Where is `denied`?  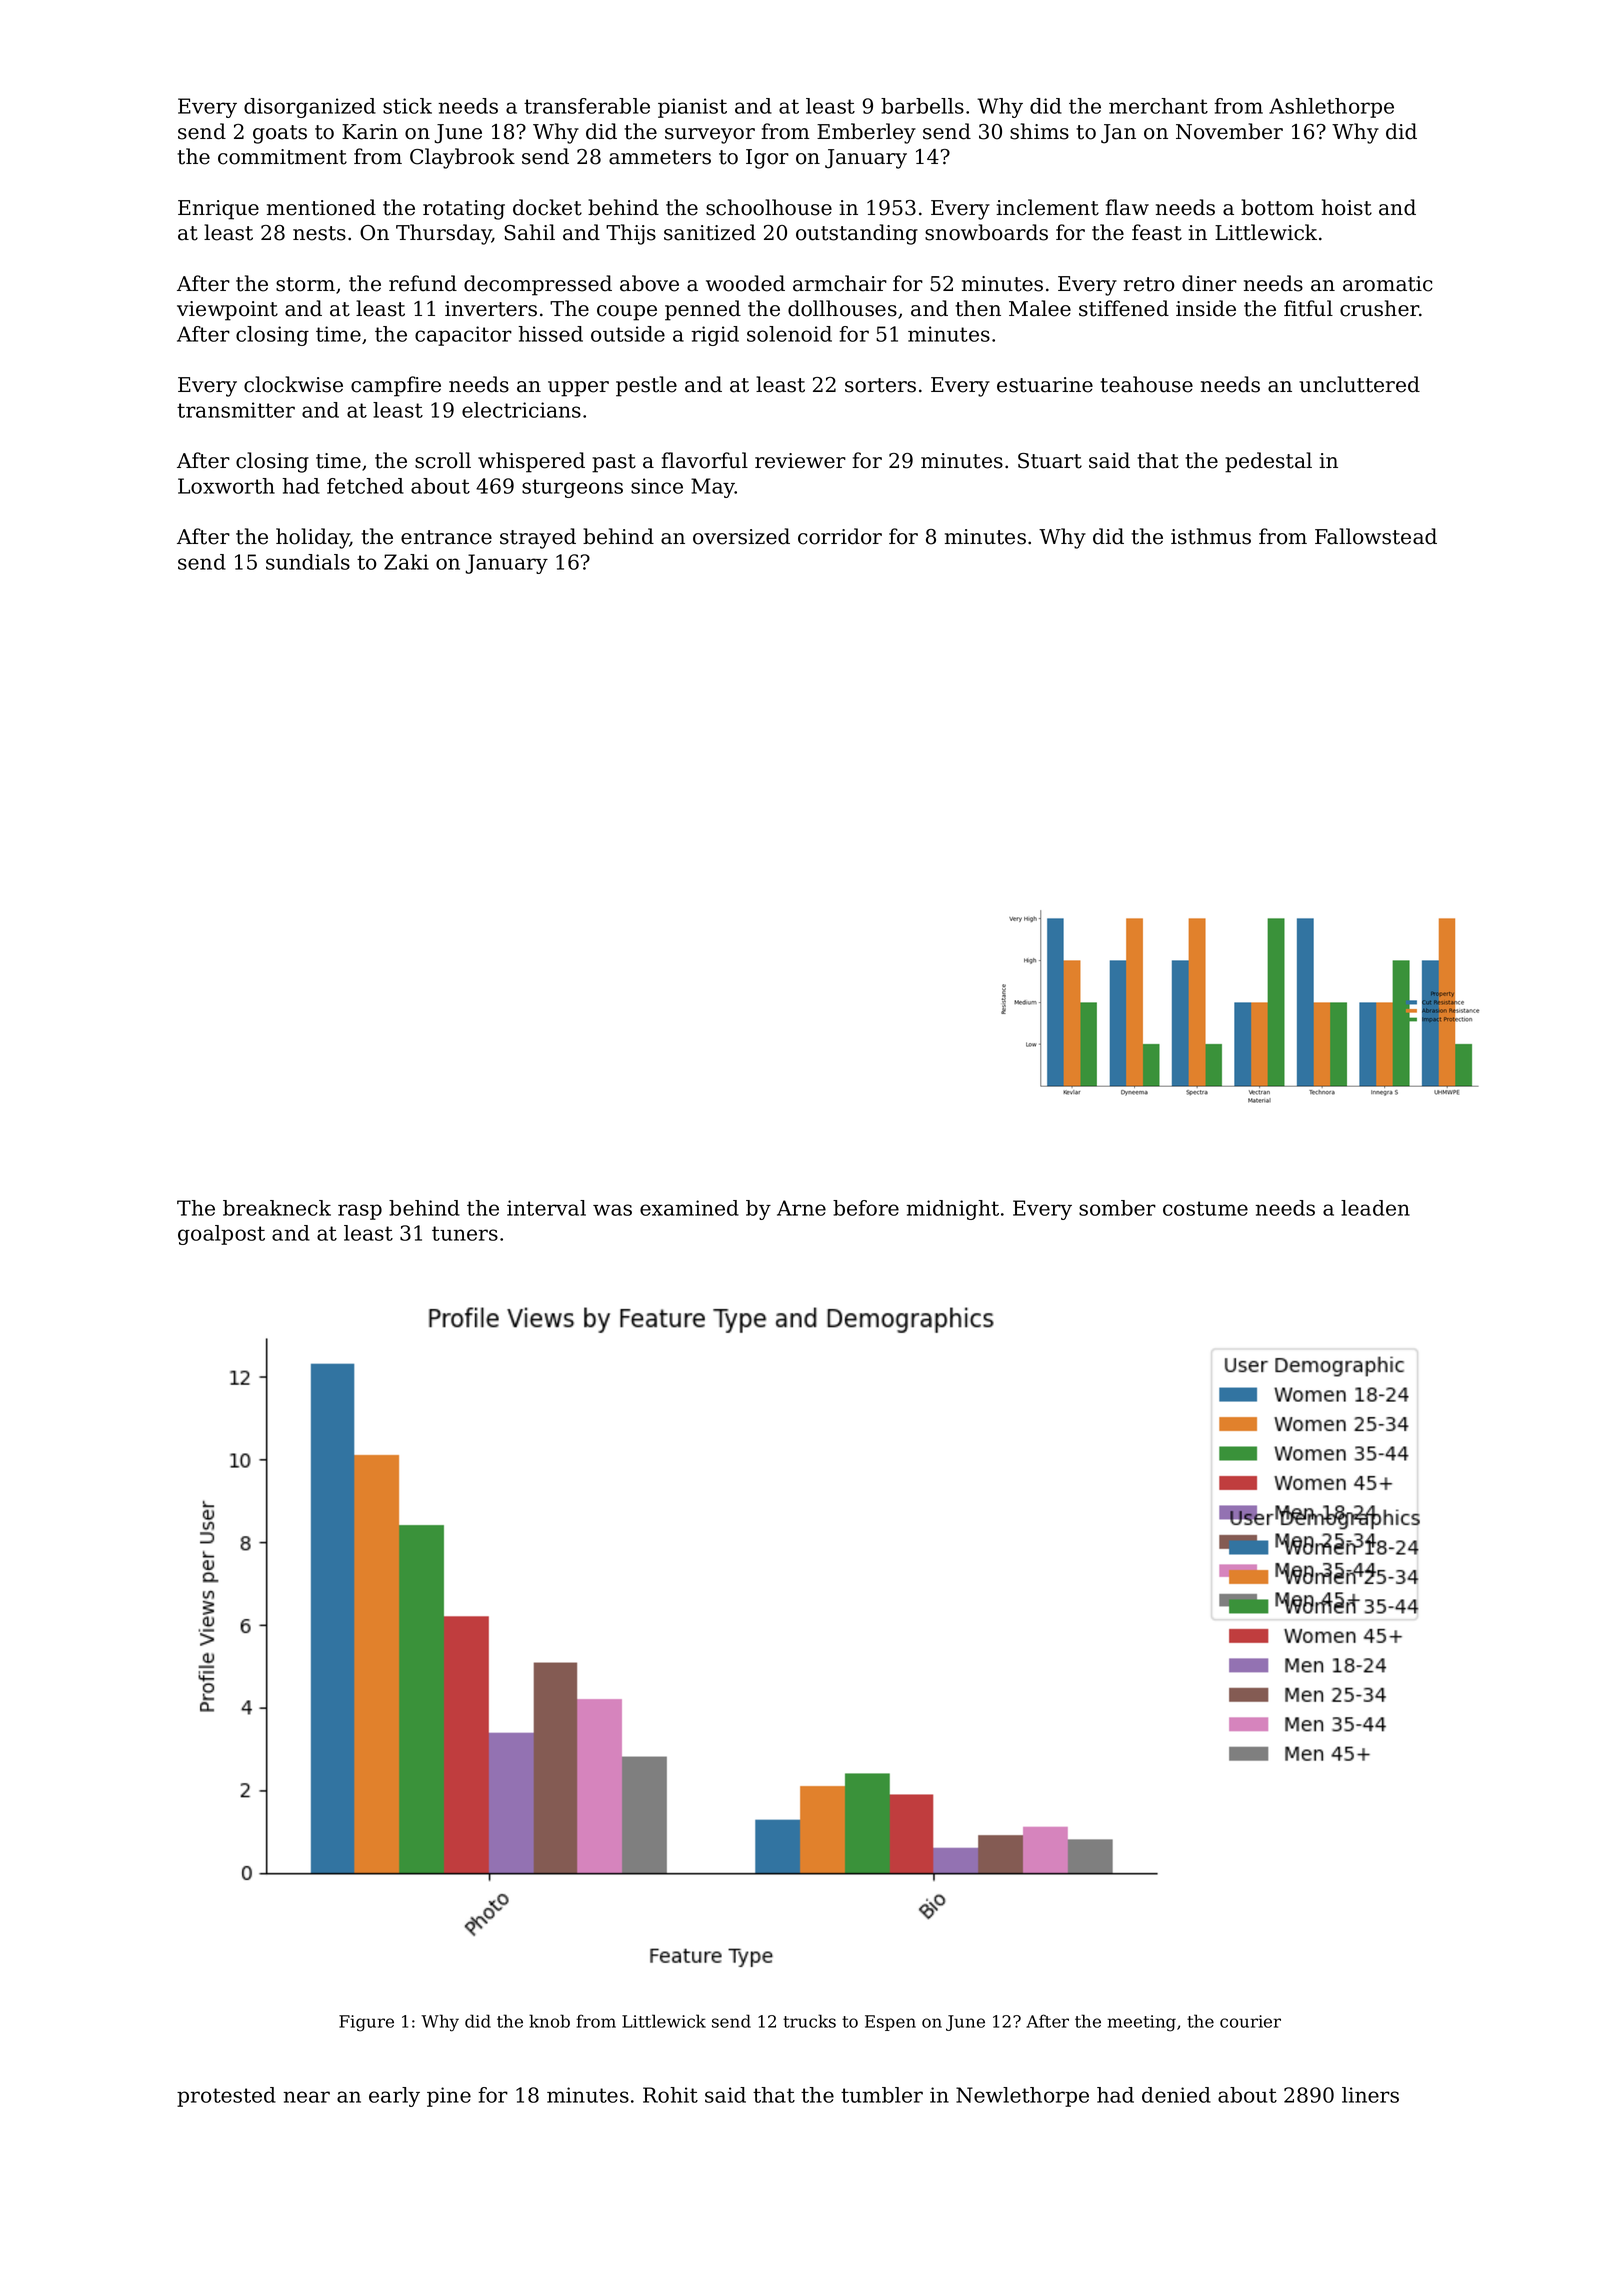 denied is located at coordinates (1176, 2095).
